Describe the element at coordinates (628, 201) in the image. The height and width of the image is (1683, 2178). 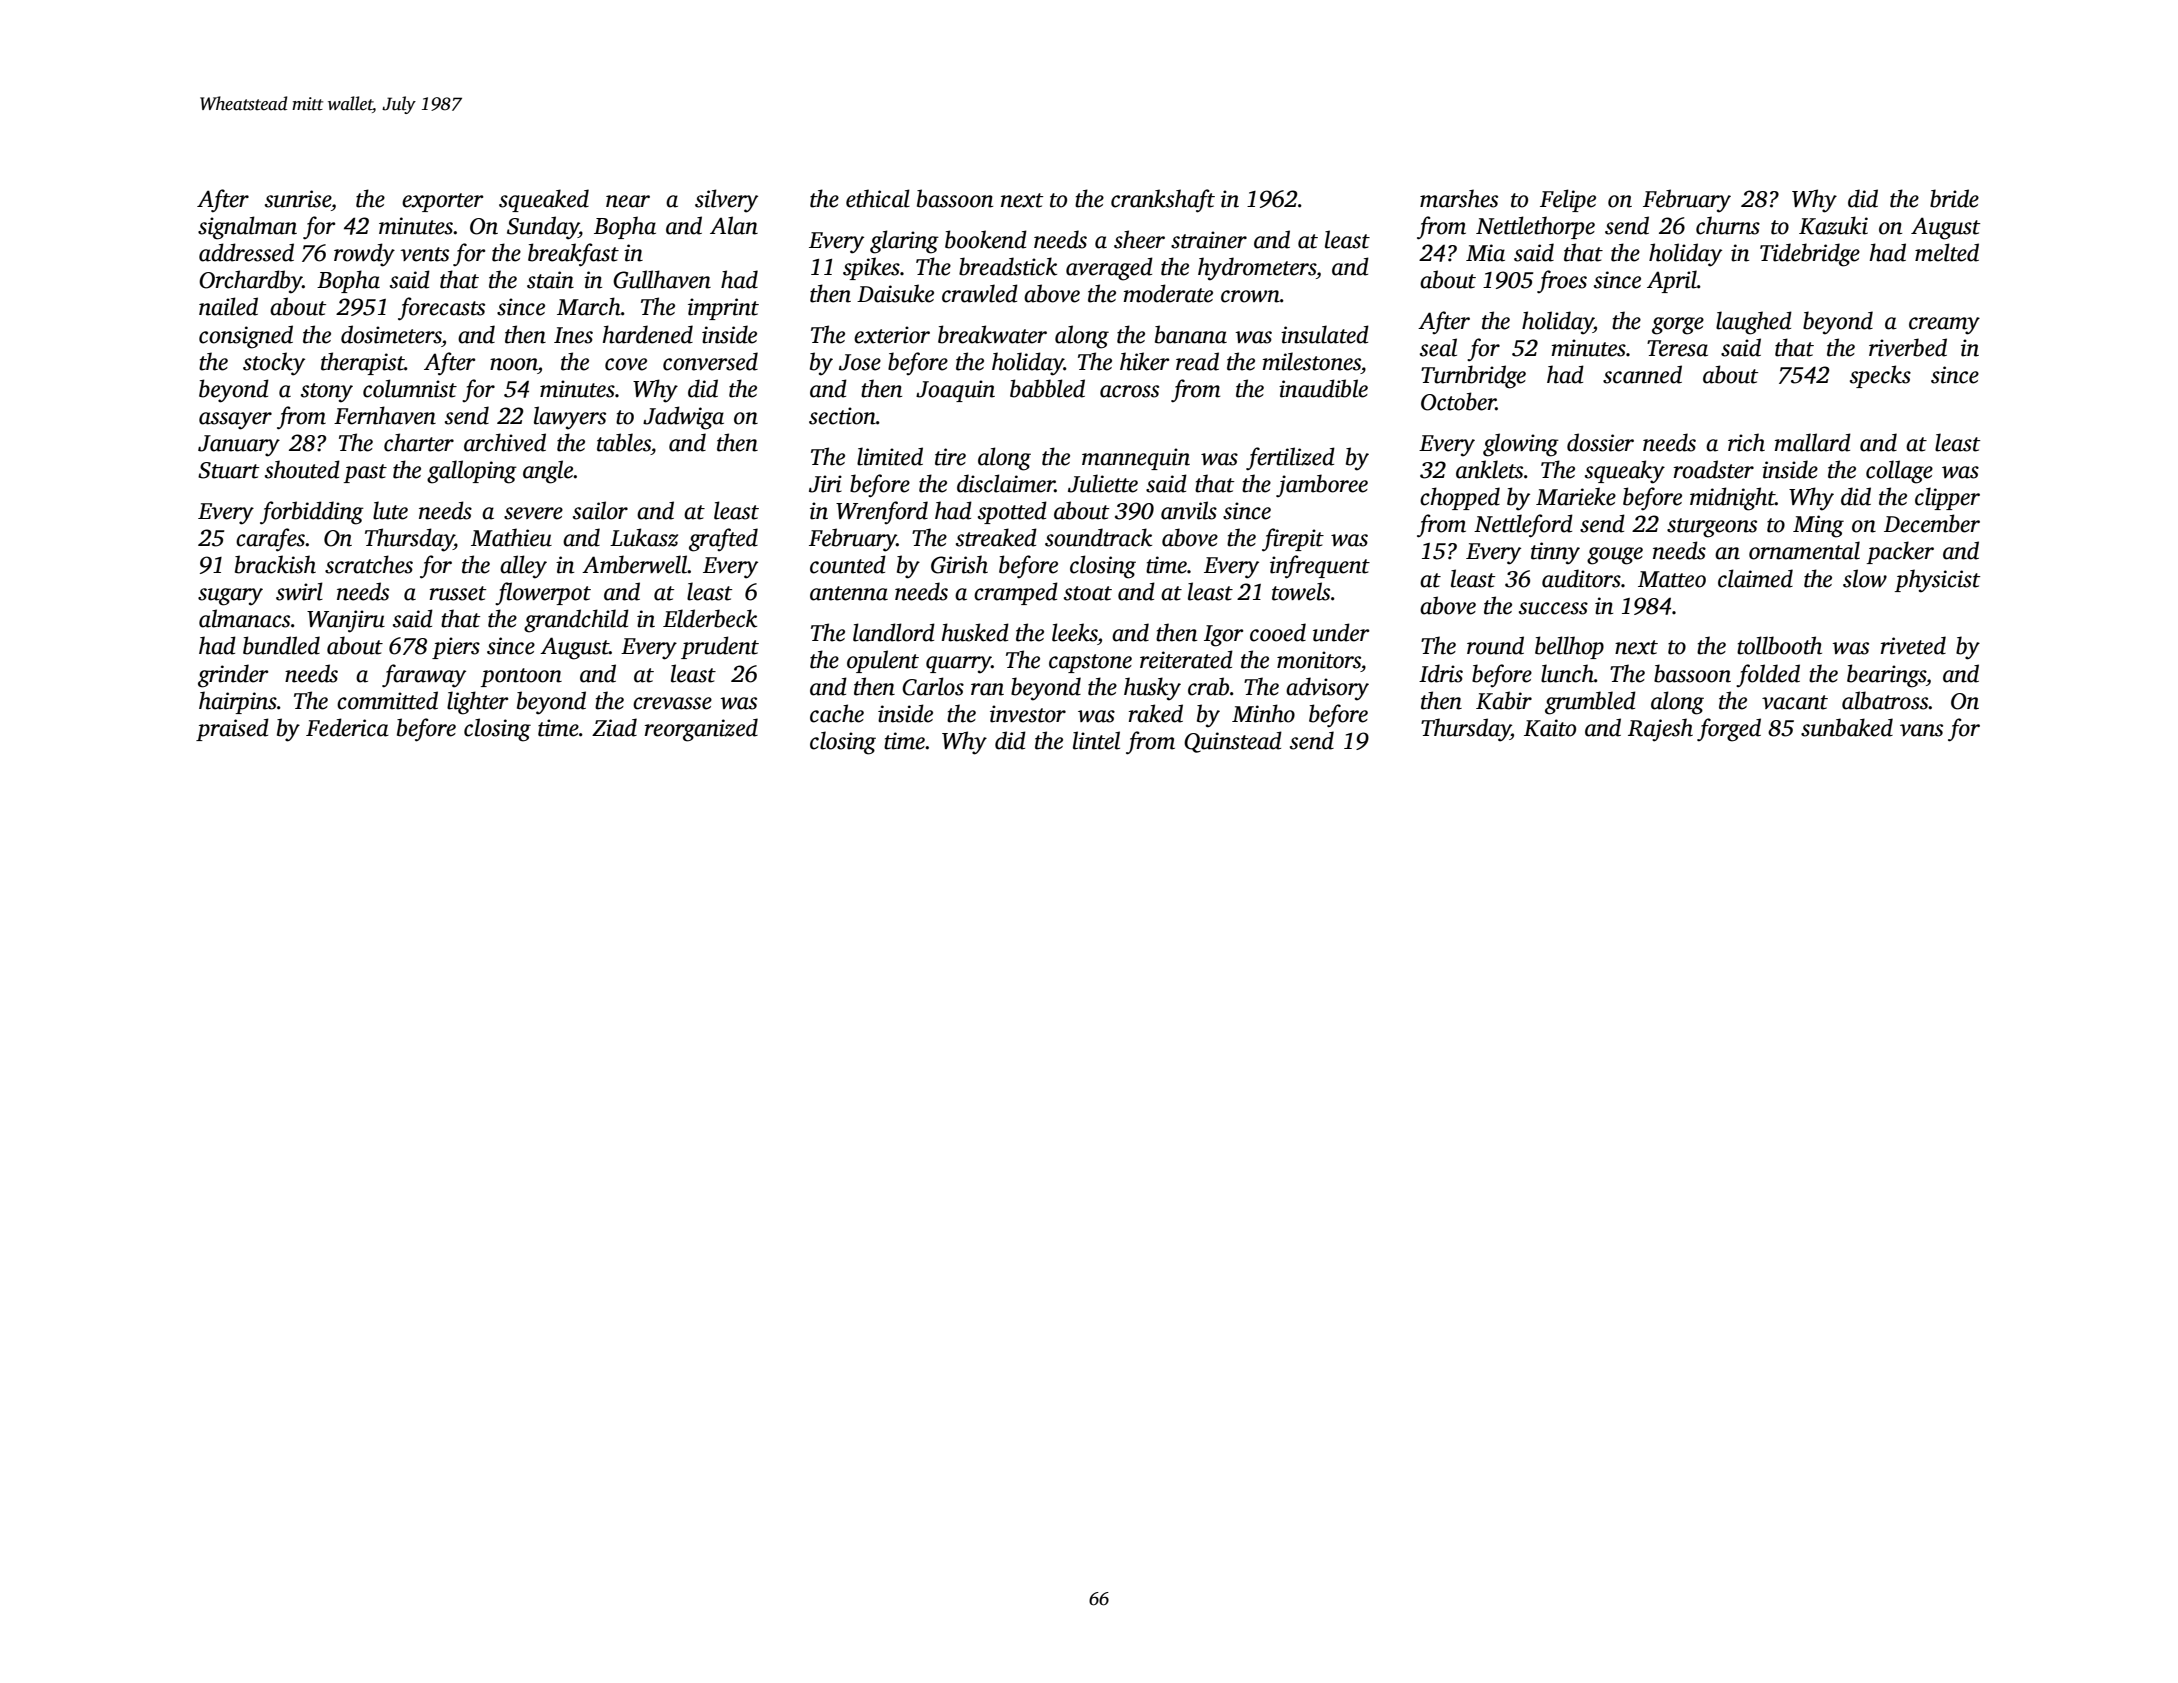
I see `near` at that location.
